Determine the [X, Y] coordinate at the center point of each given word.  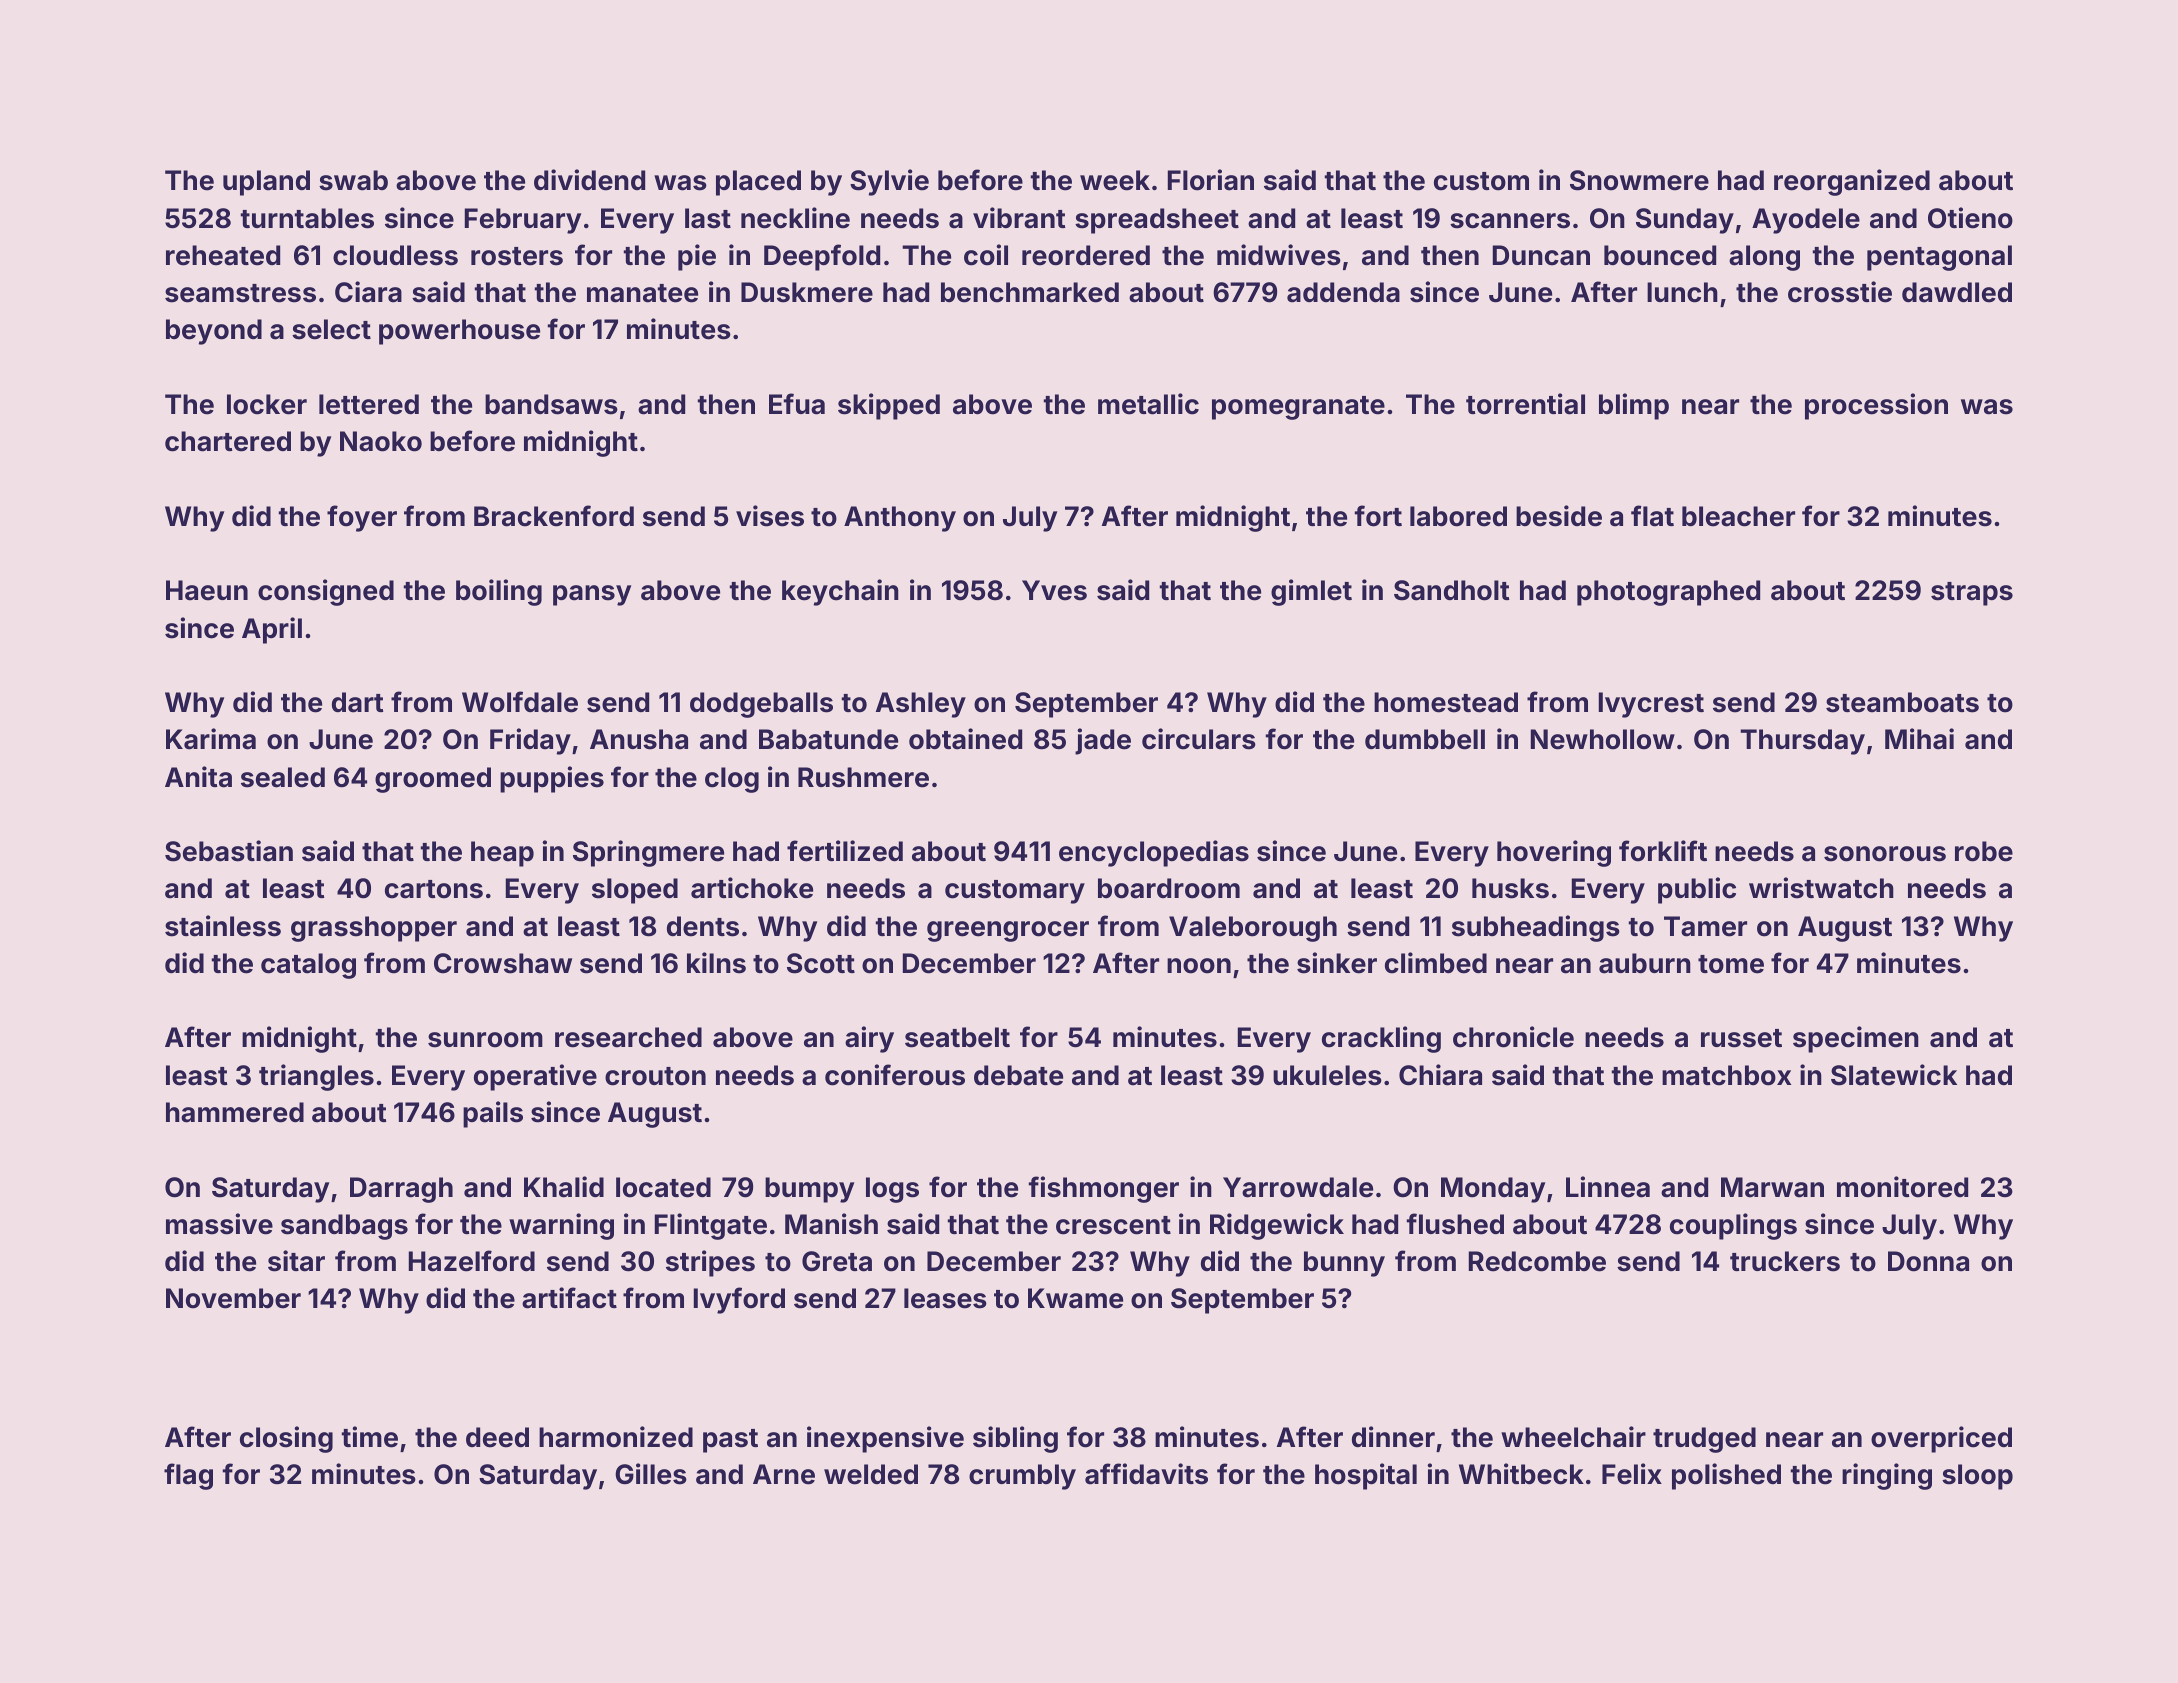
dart [357, 702]
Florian [1211, 180]
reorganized [1852, 182]
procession [1876, 406]
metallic [1148, 404]
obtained [965, 739]
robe [1984, 851]
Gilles [651, 1474]
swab [353, 180]
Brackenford [554, 516]
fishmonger [1104, 1189]
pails [493, 1114]
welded [871, 1474]
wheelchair [1573, 1437]
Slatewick [1894, 1075]
